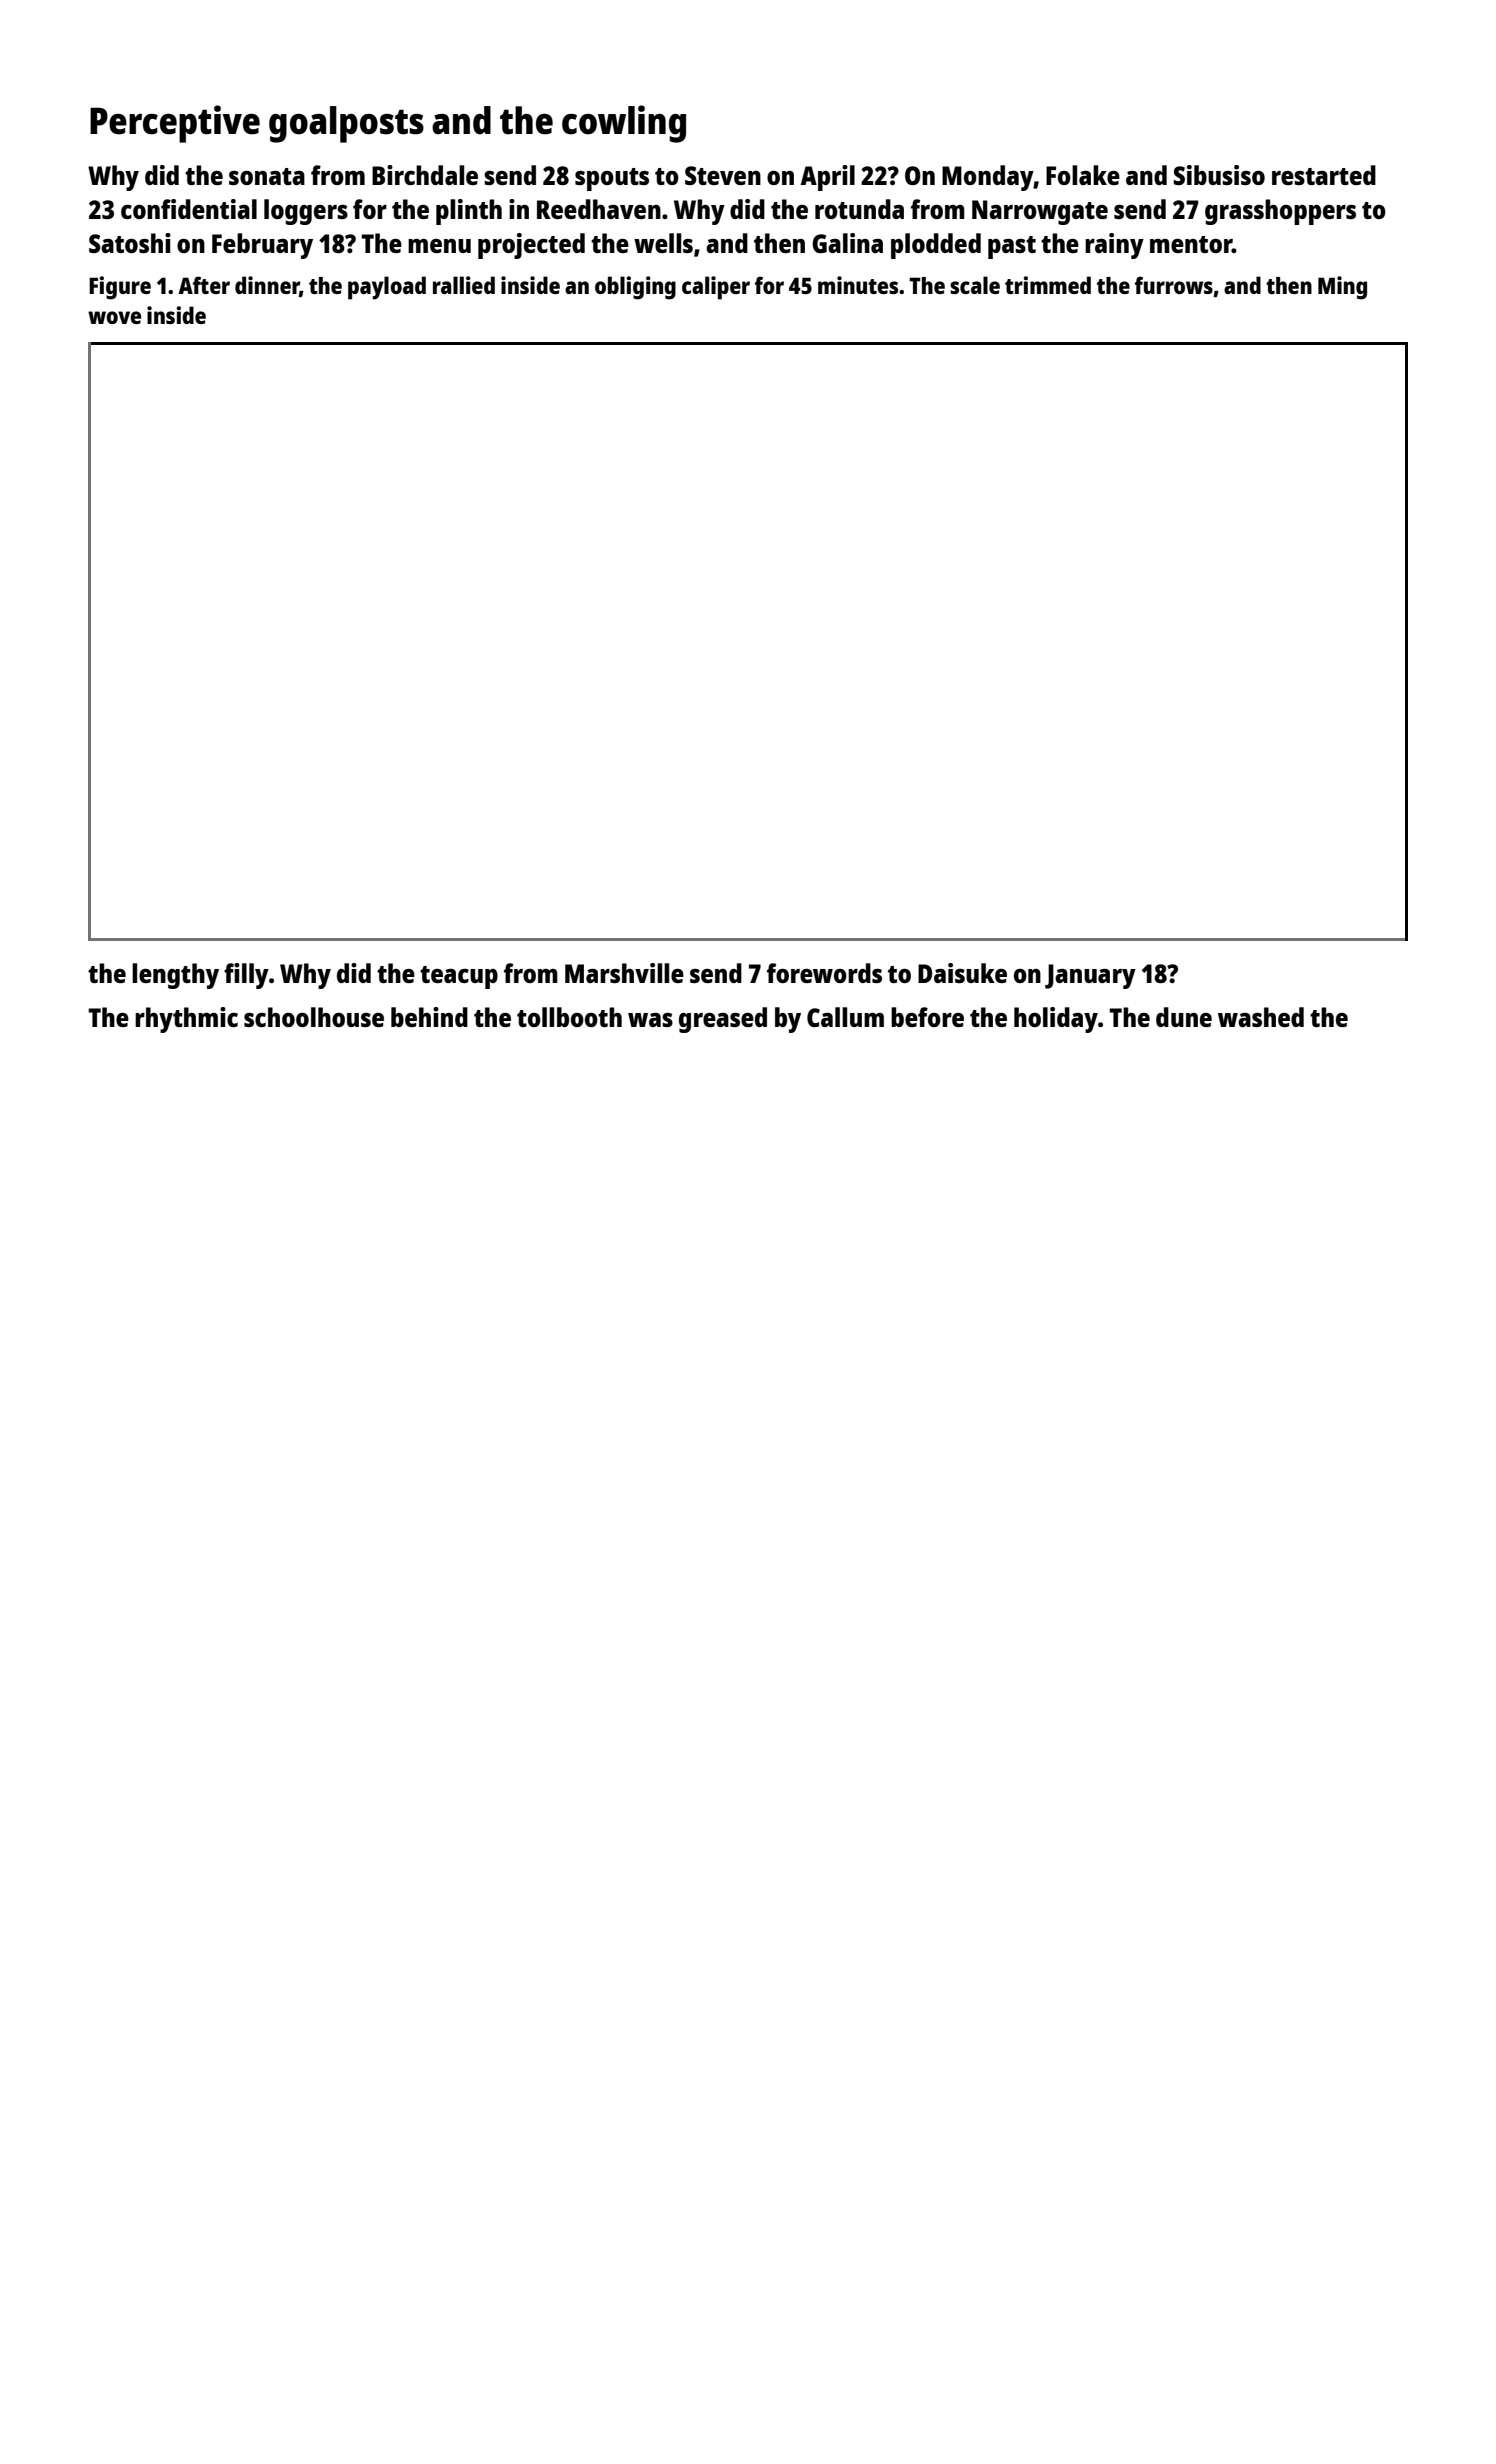 The height and width of the screenshot is (2464, 1496). Describe the element at coordinates (975, 285) in the screenshot. I see `scale` at that location.
